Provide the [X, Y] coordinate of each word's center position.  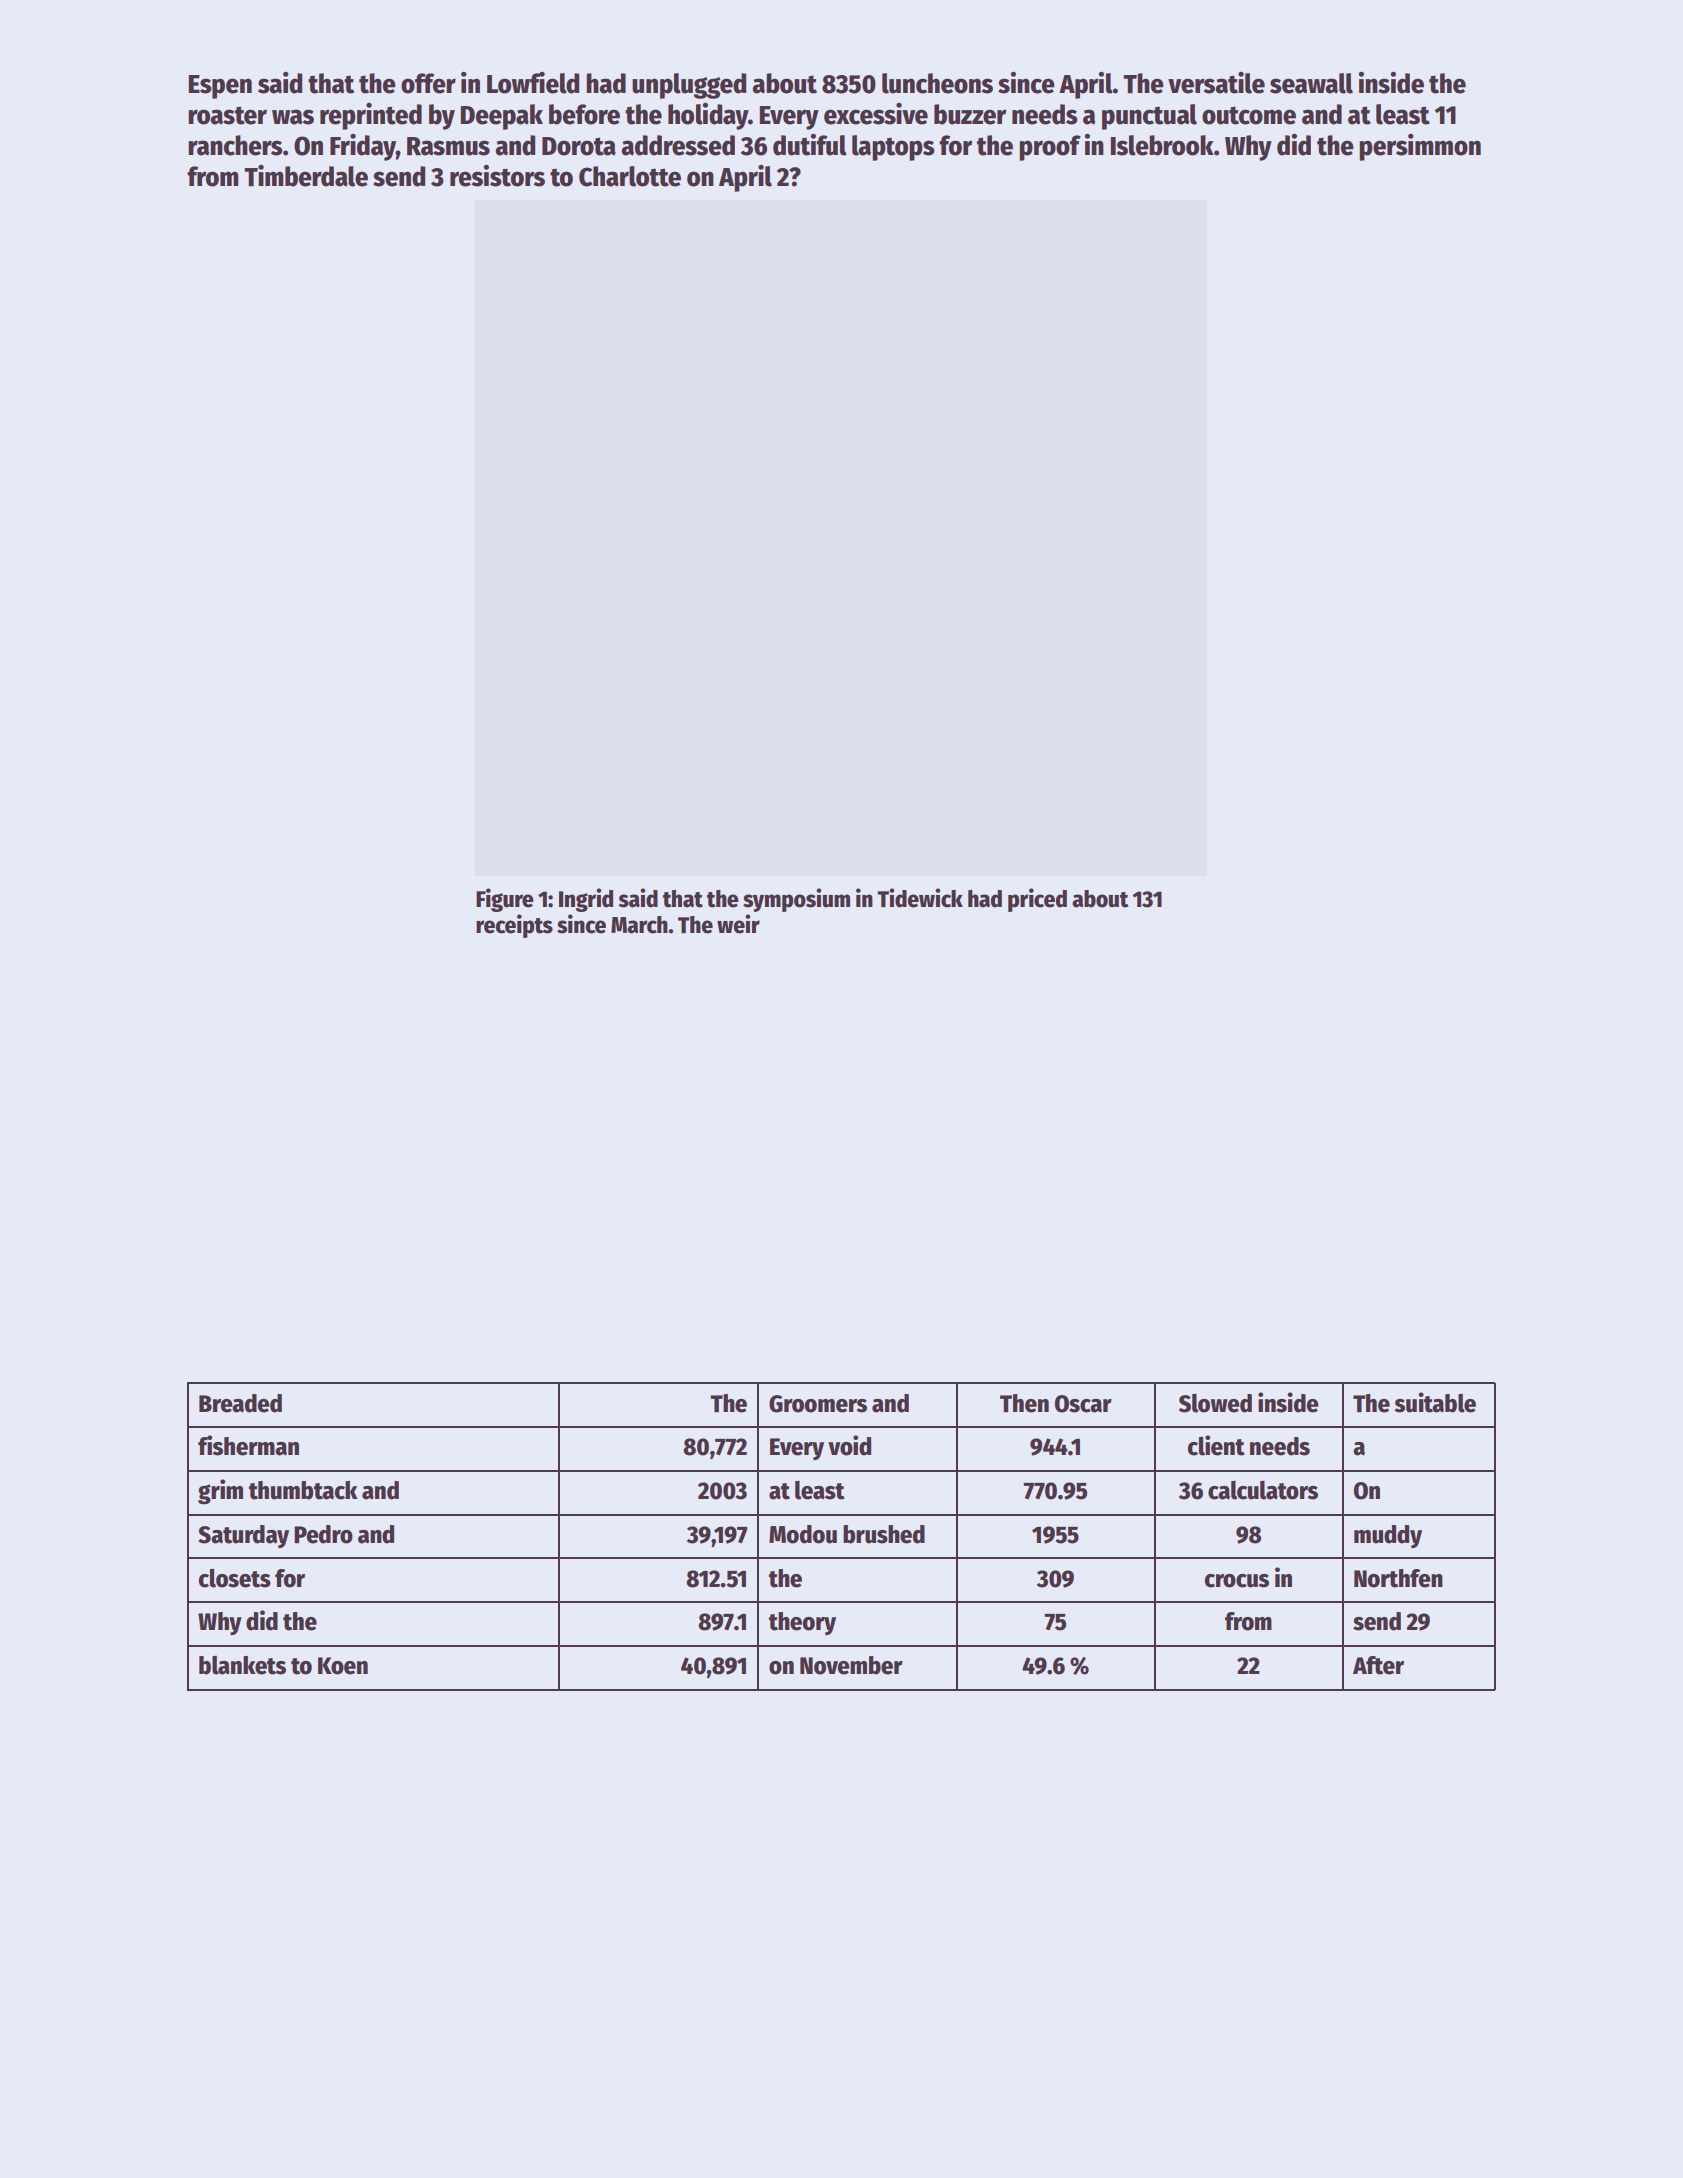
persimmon [1420, 147]
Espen [220, 87]
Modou [803, 1534]
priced [1037, 900]
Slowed [1215, 1403]
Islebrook [1162, 145]
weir [738, 924]
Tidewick [920, 898]
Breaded [240, 1403]
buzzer [970, 114]
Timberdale [306, 176]
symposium [796, 900]
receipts [514, 926]
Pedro [323, 1534]
